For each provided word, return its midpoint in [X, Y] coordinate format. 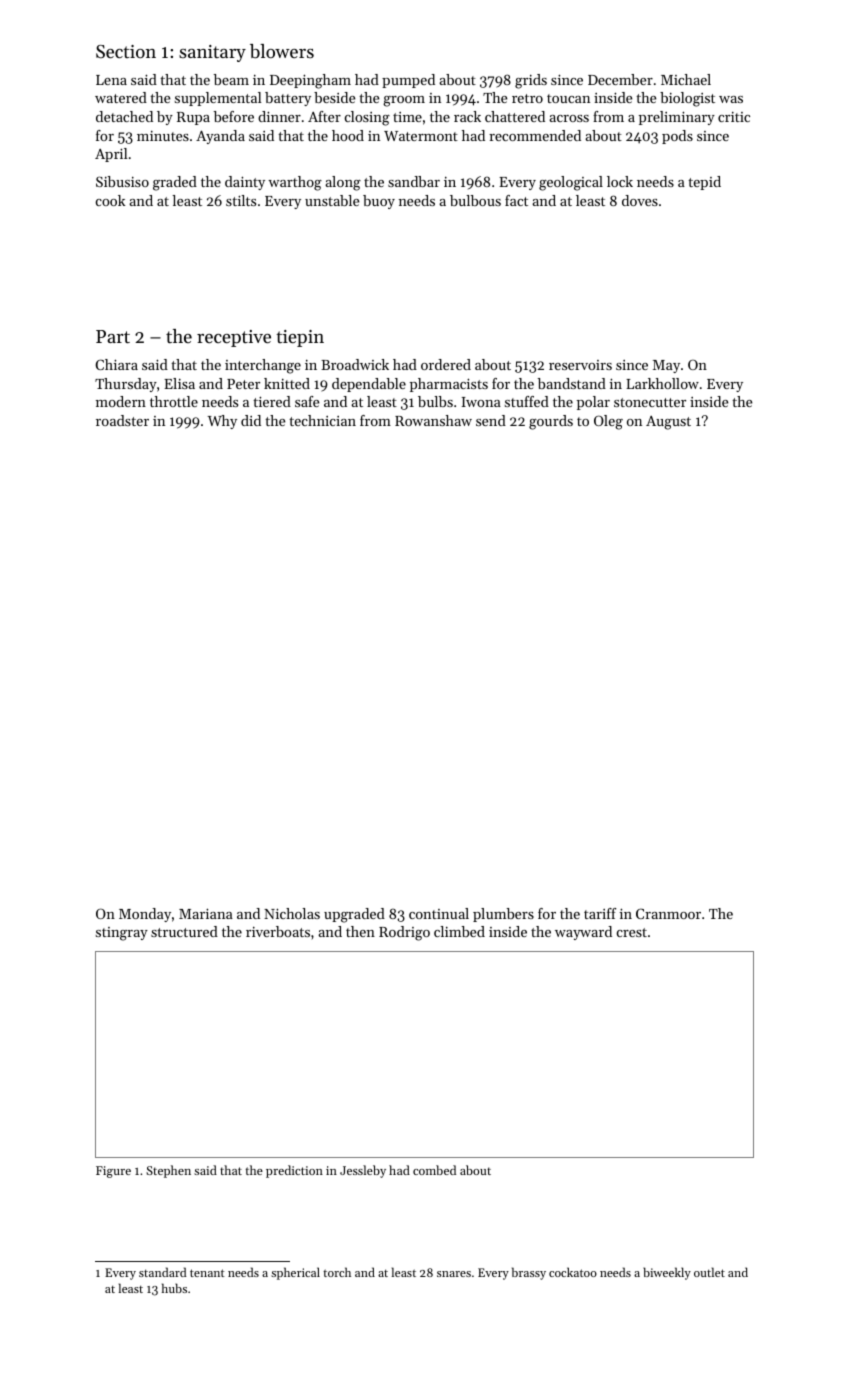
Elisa [179, 383]
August [668, 423]
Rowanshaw [433, 420]
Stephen [168, 1171]
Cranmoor [668, 913]
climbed [459, 931]
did [251, 420]
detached [124, 116]
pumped [408, 81]
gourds [551, 422]
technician [322, 420]
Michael [686, 79]
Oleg [608, 422]
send [491, 420]
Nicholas [292, 913]
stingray [122, 934]
